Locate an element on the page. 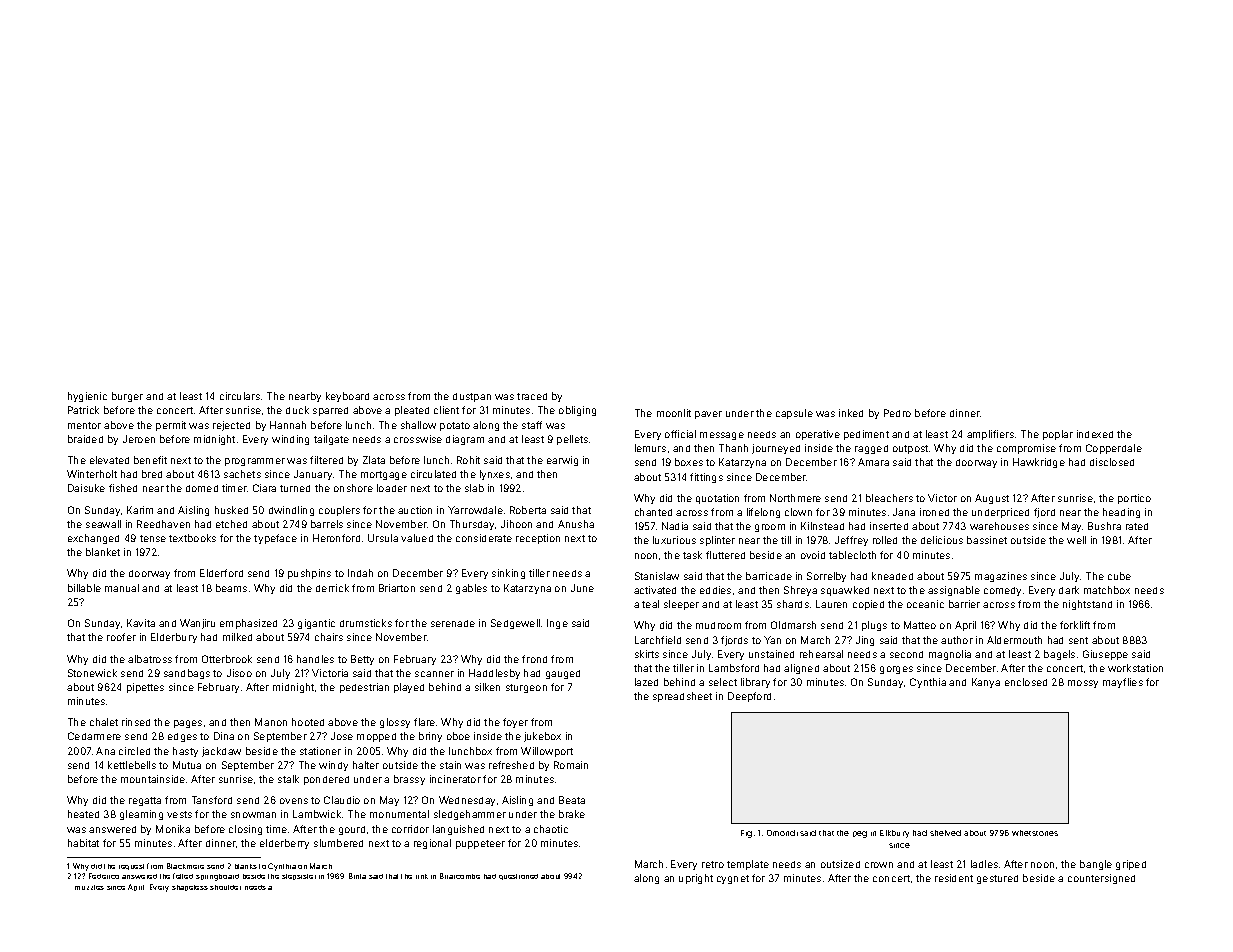  Elderbury is located at coordinates (174, 638).
